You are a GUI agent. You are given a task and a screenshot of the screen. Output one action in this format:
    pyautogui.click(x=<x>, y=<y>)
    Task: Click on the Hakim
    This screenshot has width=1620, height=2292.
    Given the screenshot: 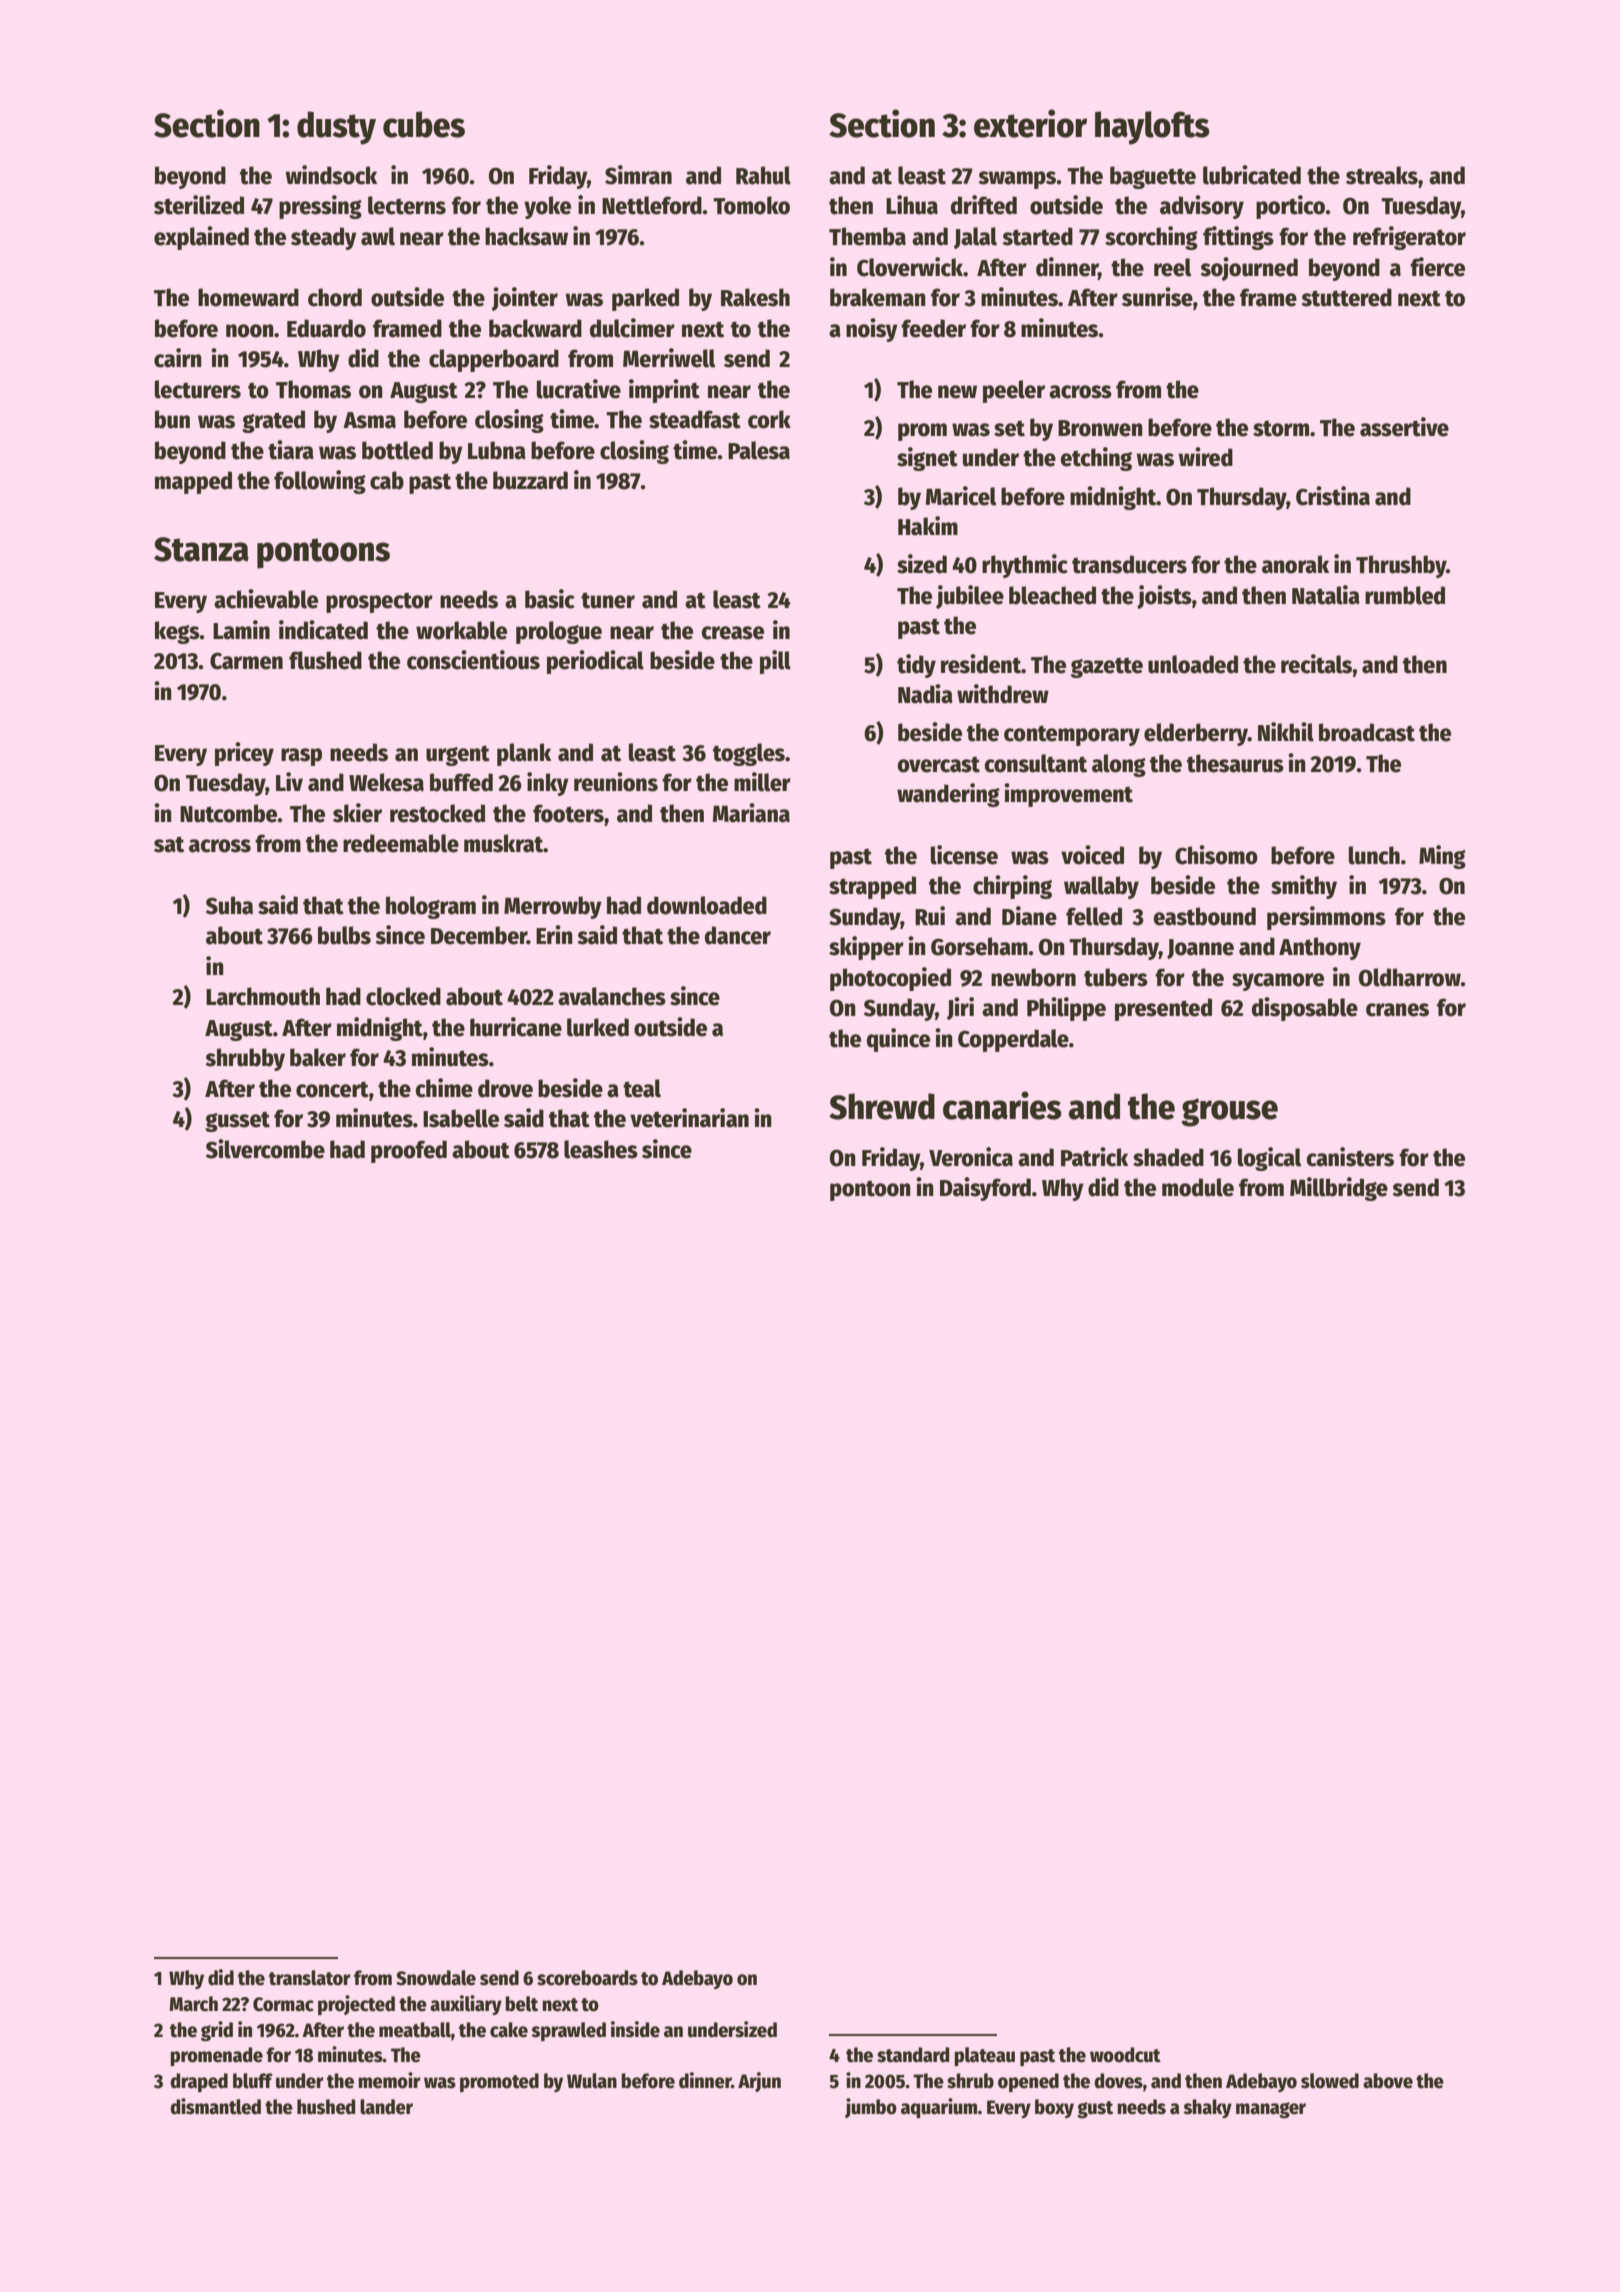 What is the action you would take?
    pyautogui.click(x=928, y=526)
